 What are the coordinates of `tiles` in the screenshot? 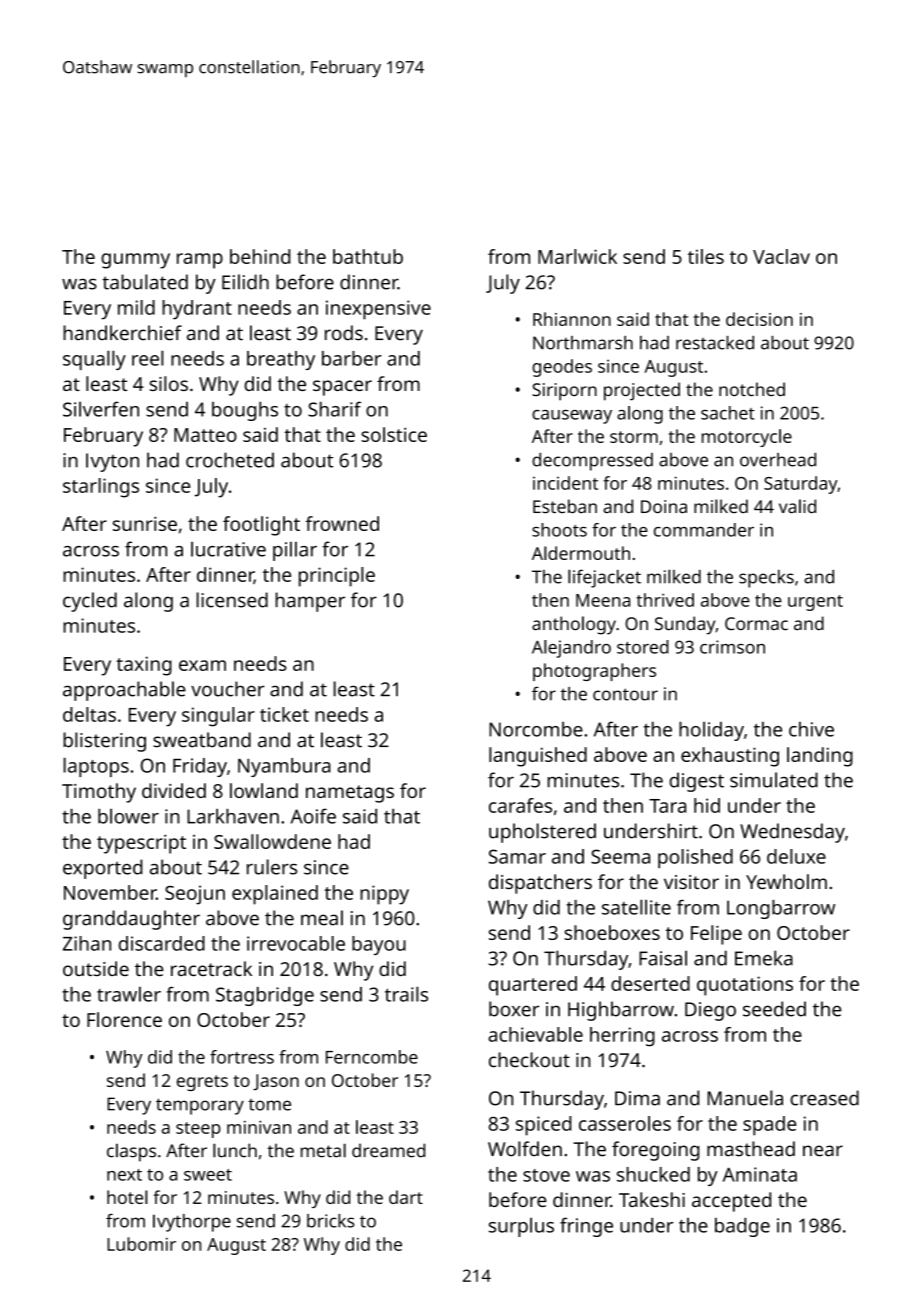 It's located at (706, 256).
